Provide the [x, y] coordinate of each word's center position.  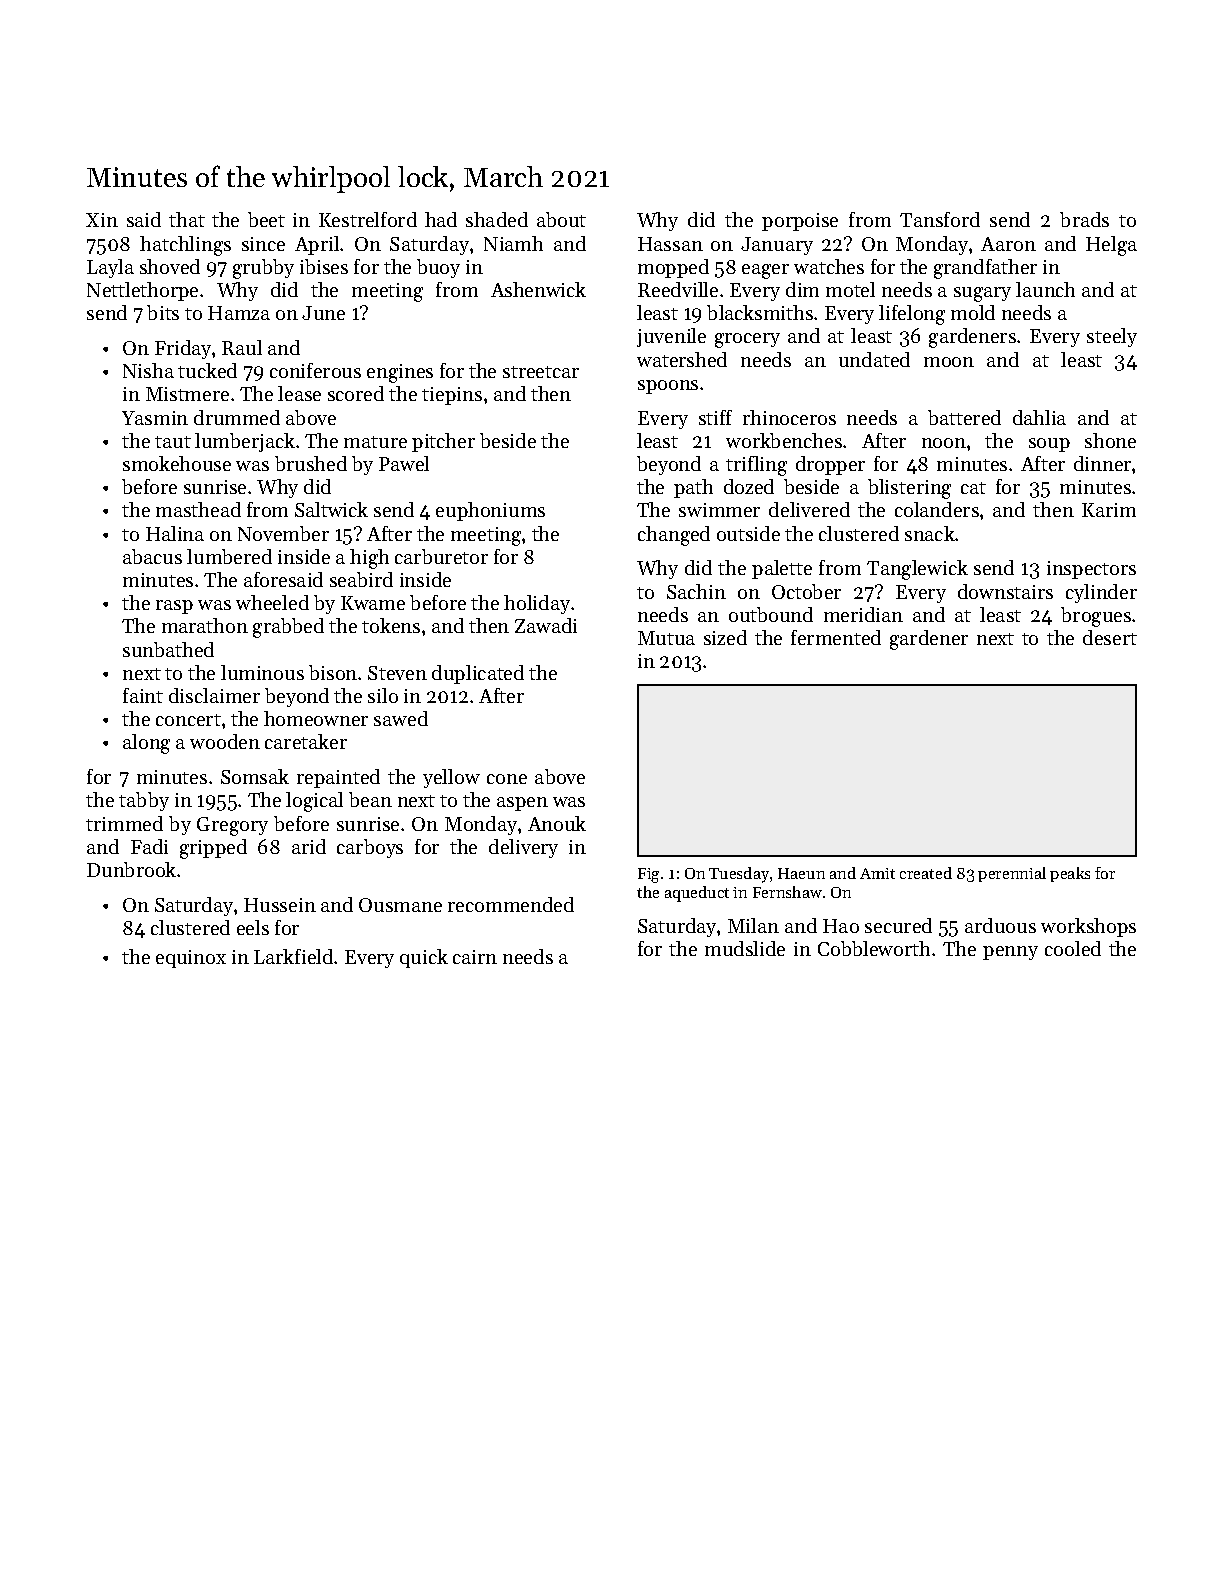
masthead [198, 509]
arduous [1000, 925]
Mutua [666, 638]
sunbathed [168, 649]
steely [1112, 337]
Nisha [148, 370]
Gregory [232, 826]
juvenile [671, 337]
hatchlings [185, 246]
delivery [523, 848]
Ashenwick [538, 289]
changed [674, 536]
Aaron [1008, 244]
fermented [836, 637]
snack [930, 533]
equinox [191, 959]
